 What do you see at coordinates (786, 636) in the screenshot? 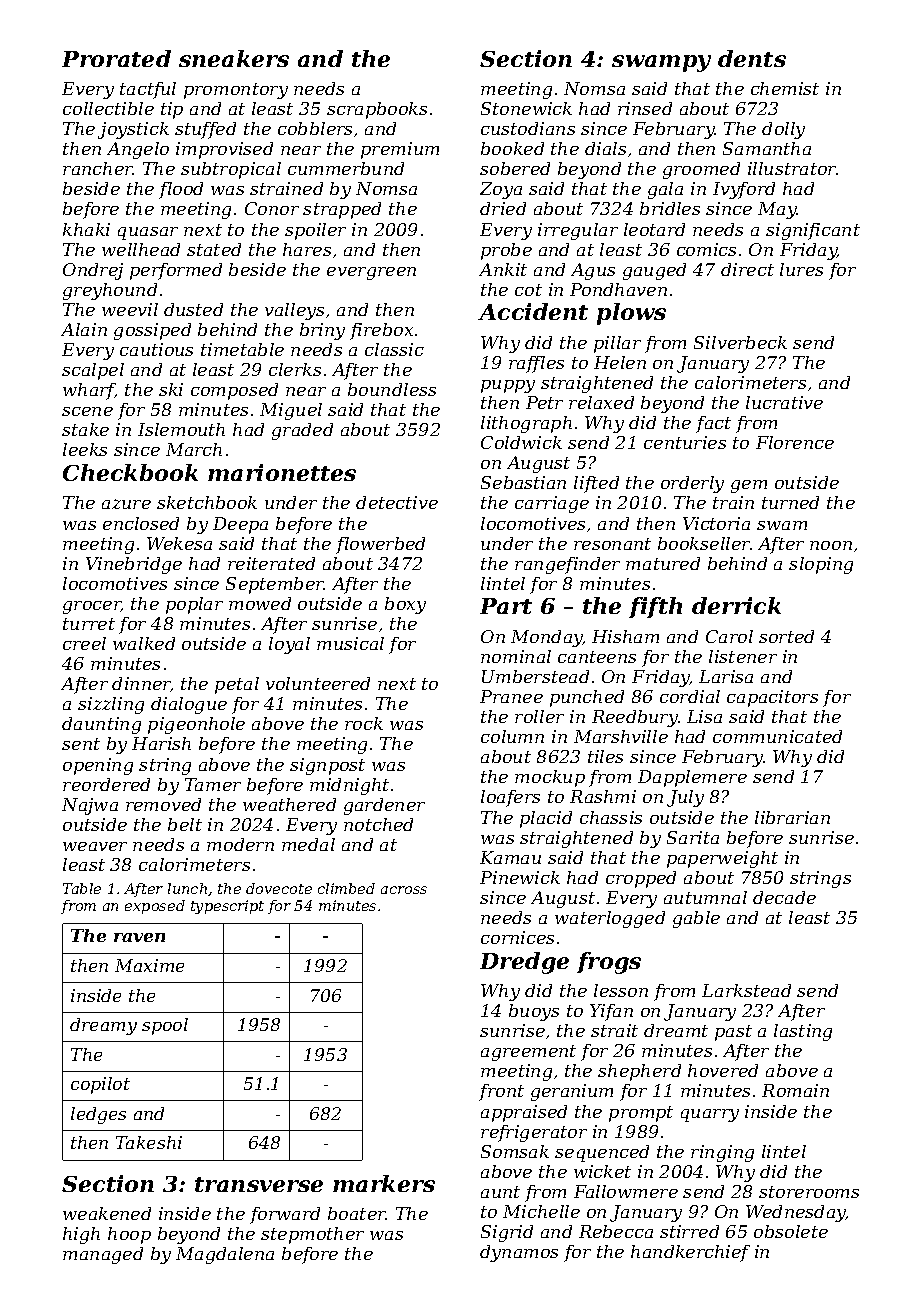
I see `sorted` at bounding box center [786, 636].
